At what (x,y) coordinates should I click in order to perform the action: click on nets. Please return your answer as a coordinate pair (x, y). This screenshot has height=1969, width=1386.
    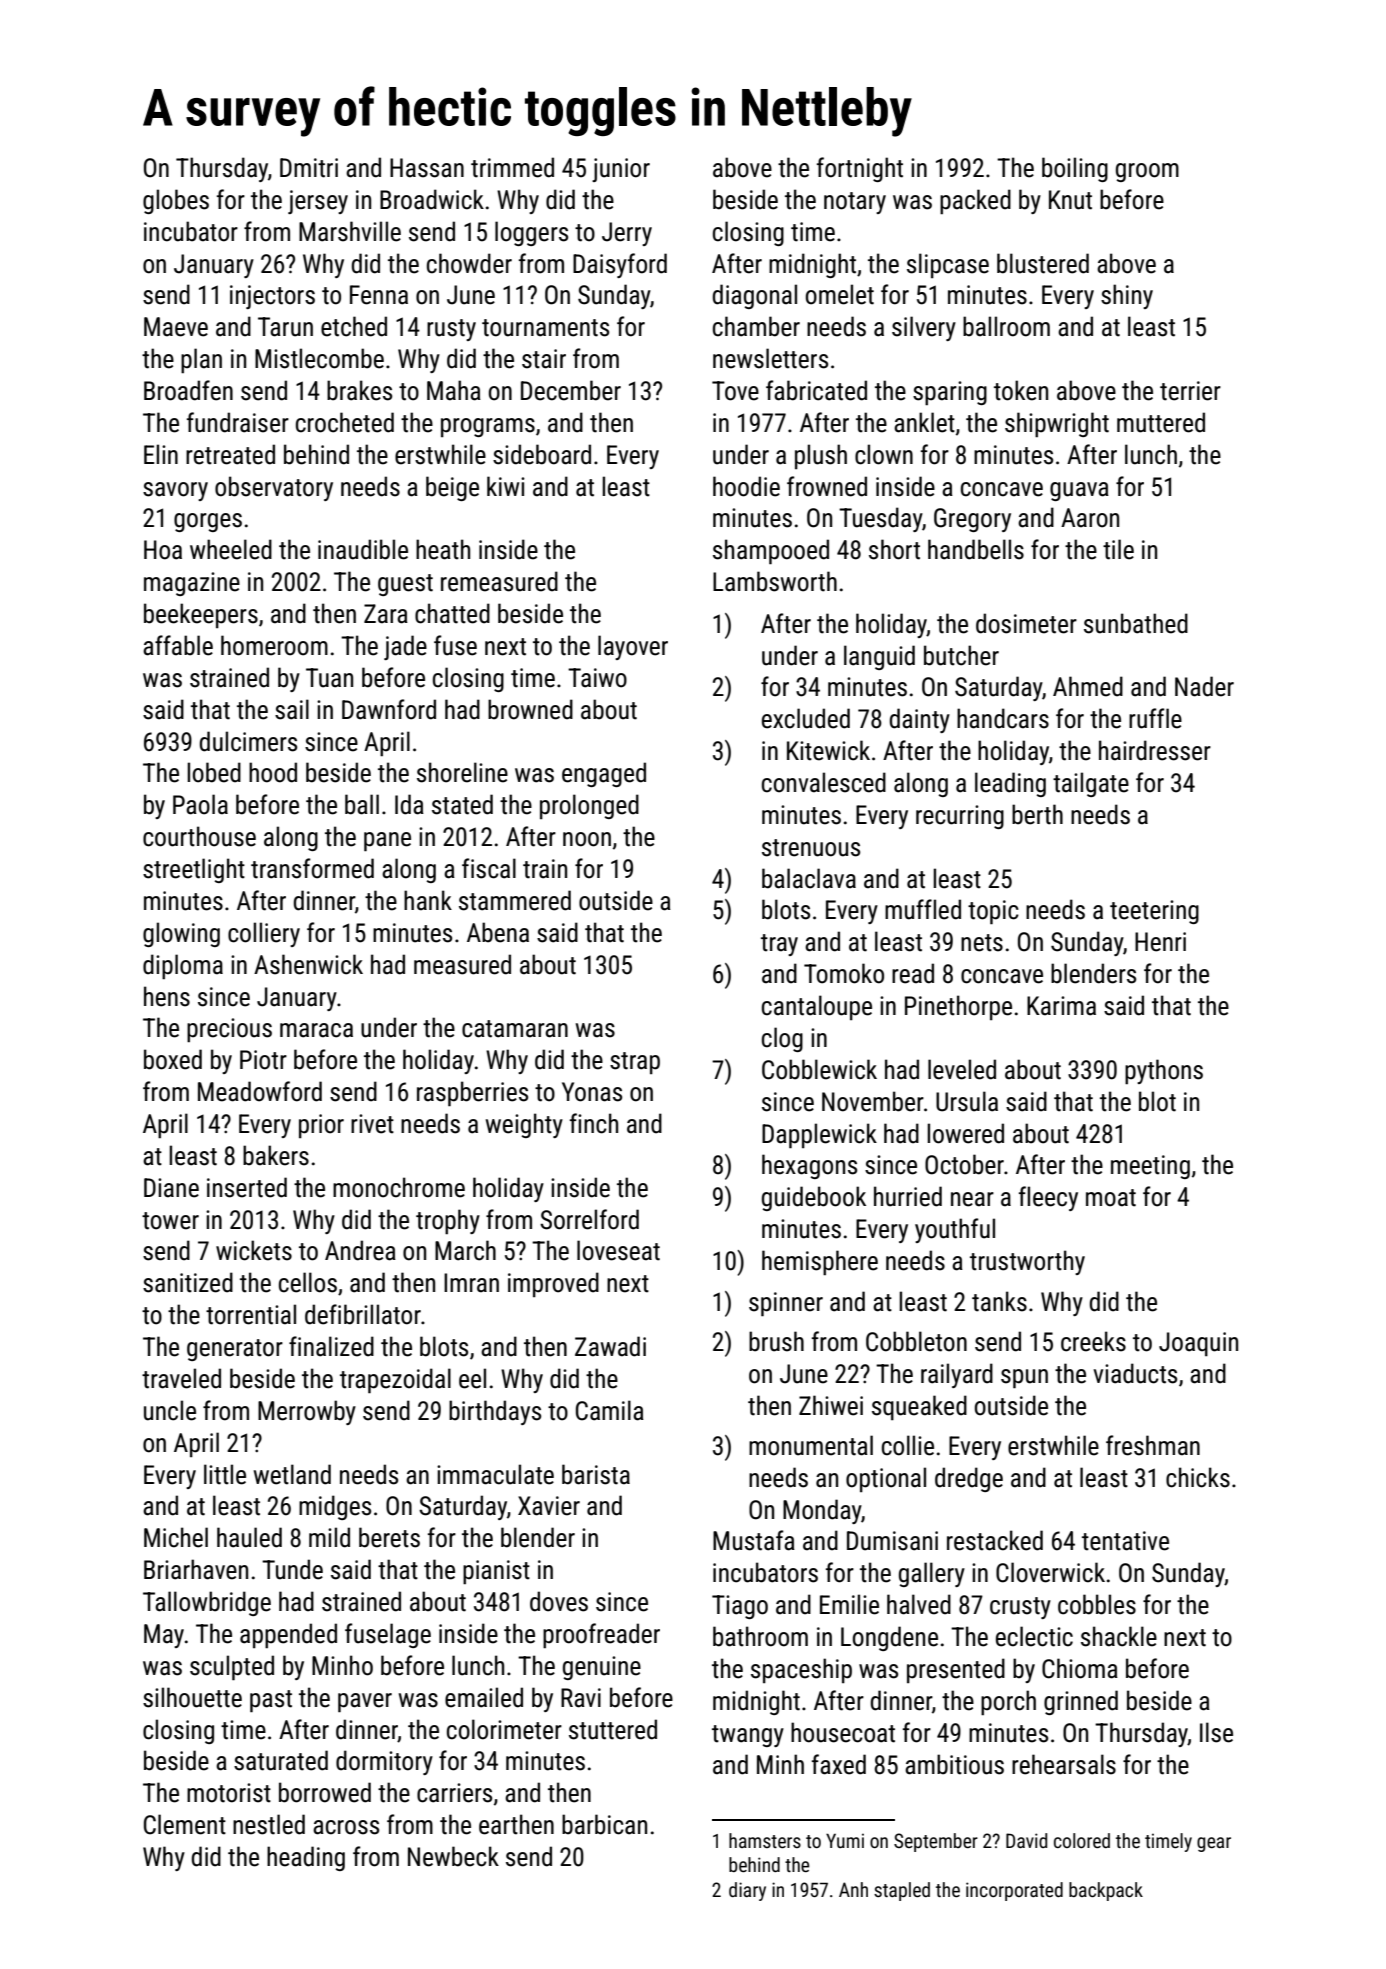
    Looking at the image, I should click on (982, 943).
